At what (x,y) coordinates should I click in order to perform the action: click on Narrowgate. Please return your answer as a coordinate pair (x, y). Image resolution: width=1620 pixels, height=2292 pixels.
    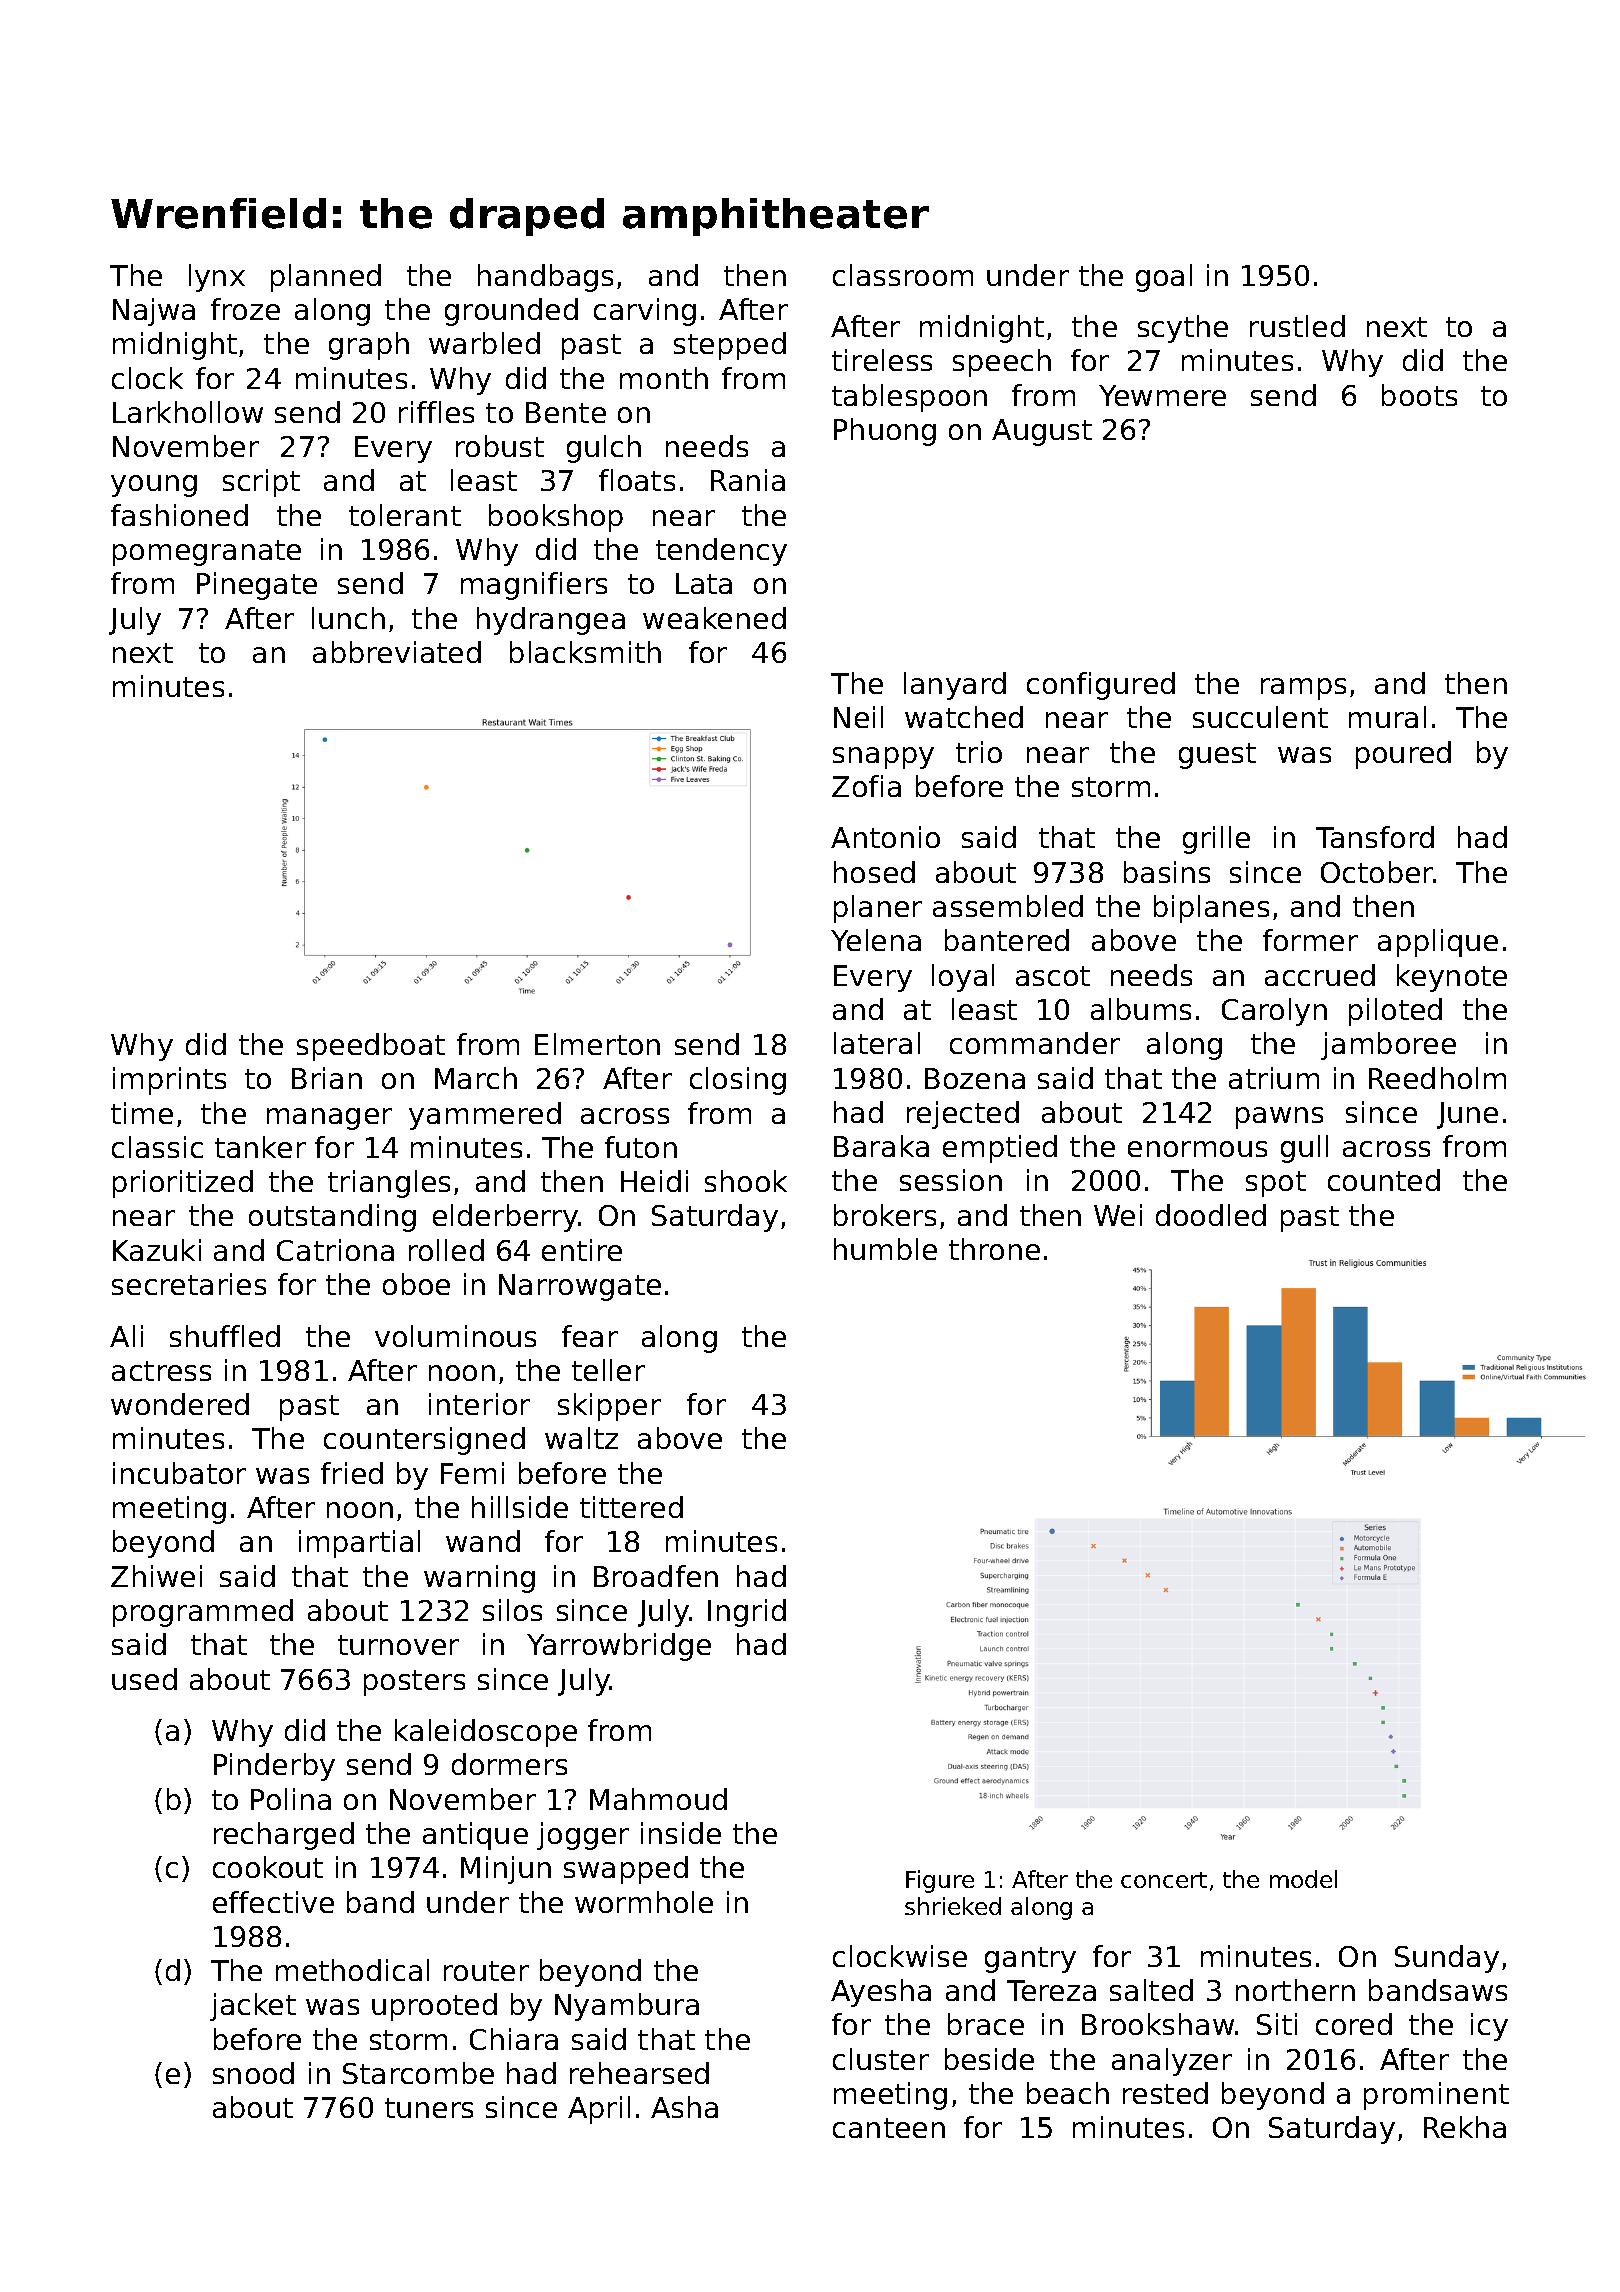
    Looking at the image, I should click on (580, 1287).
